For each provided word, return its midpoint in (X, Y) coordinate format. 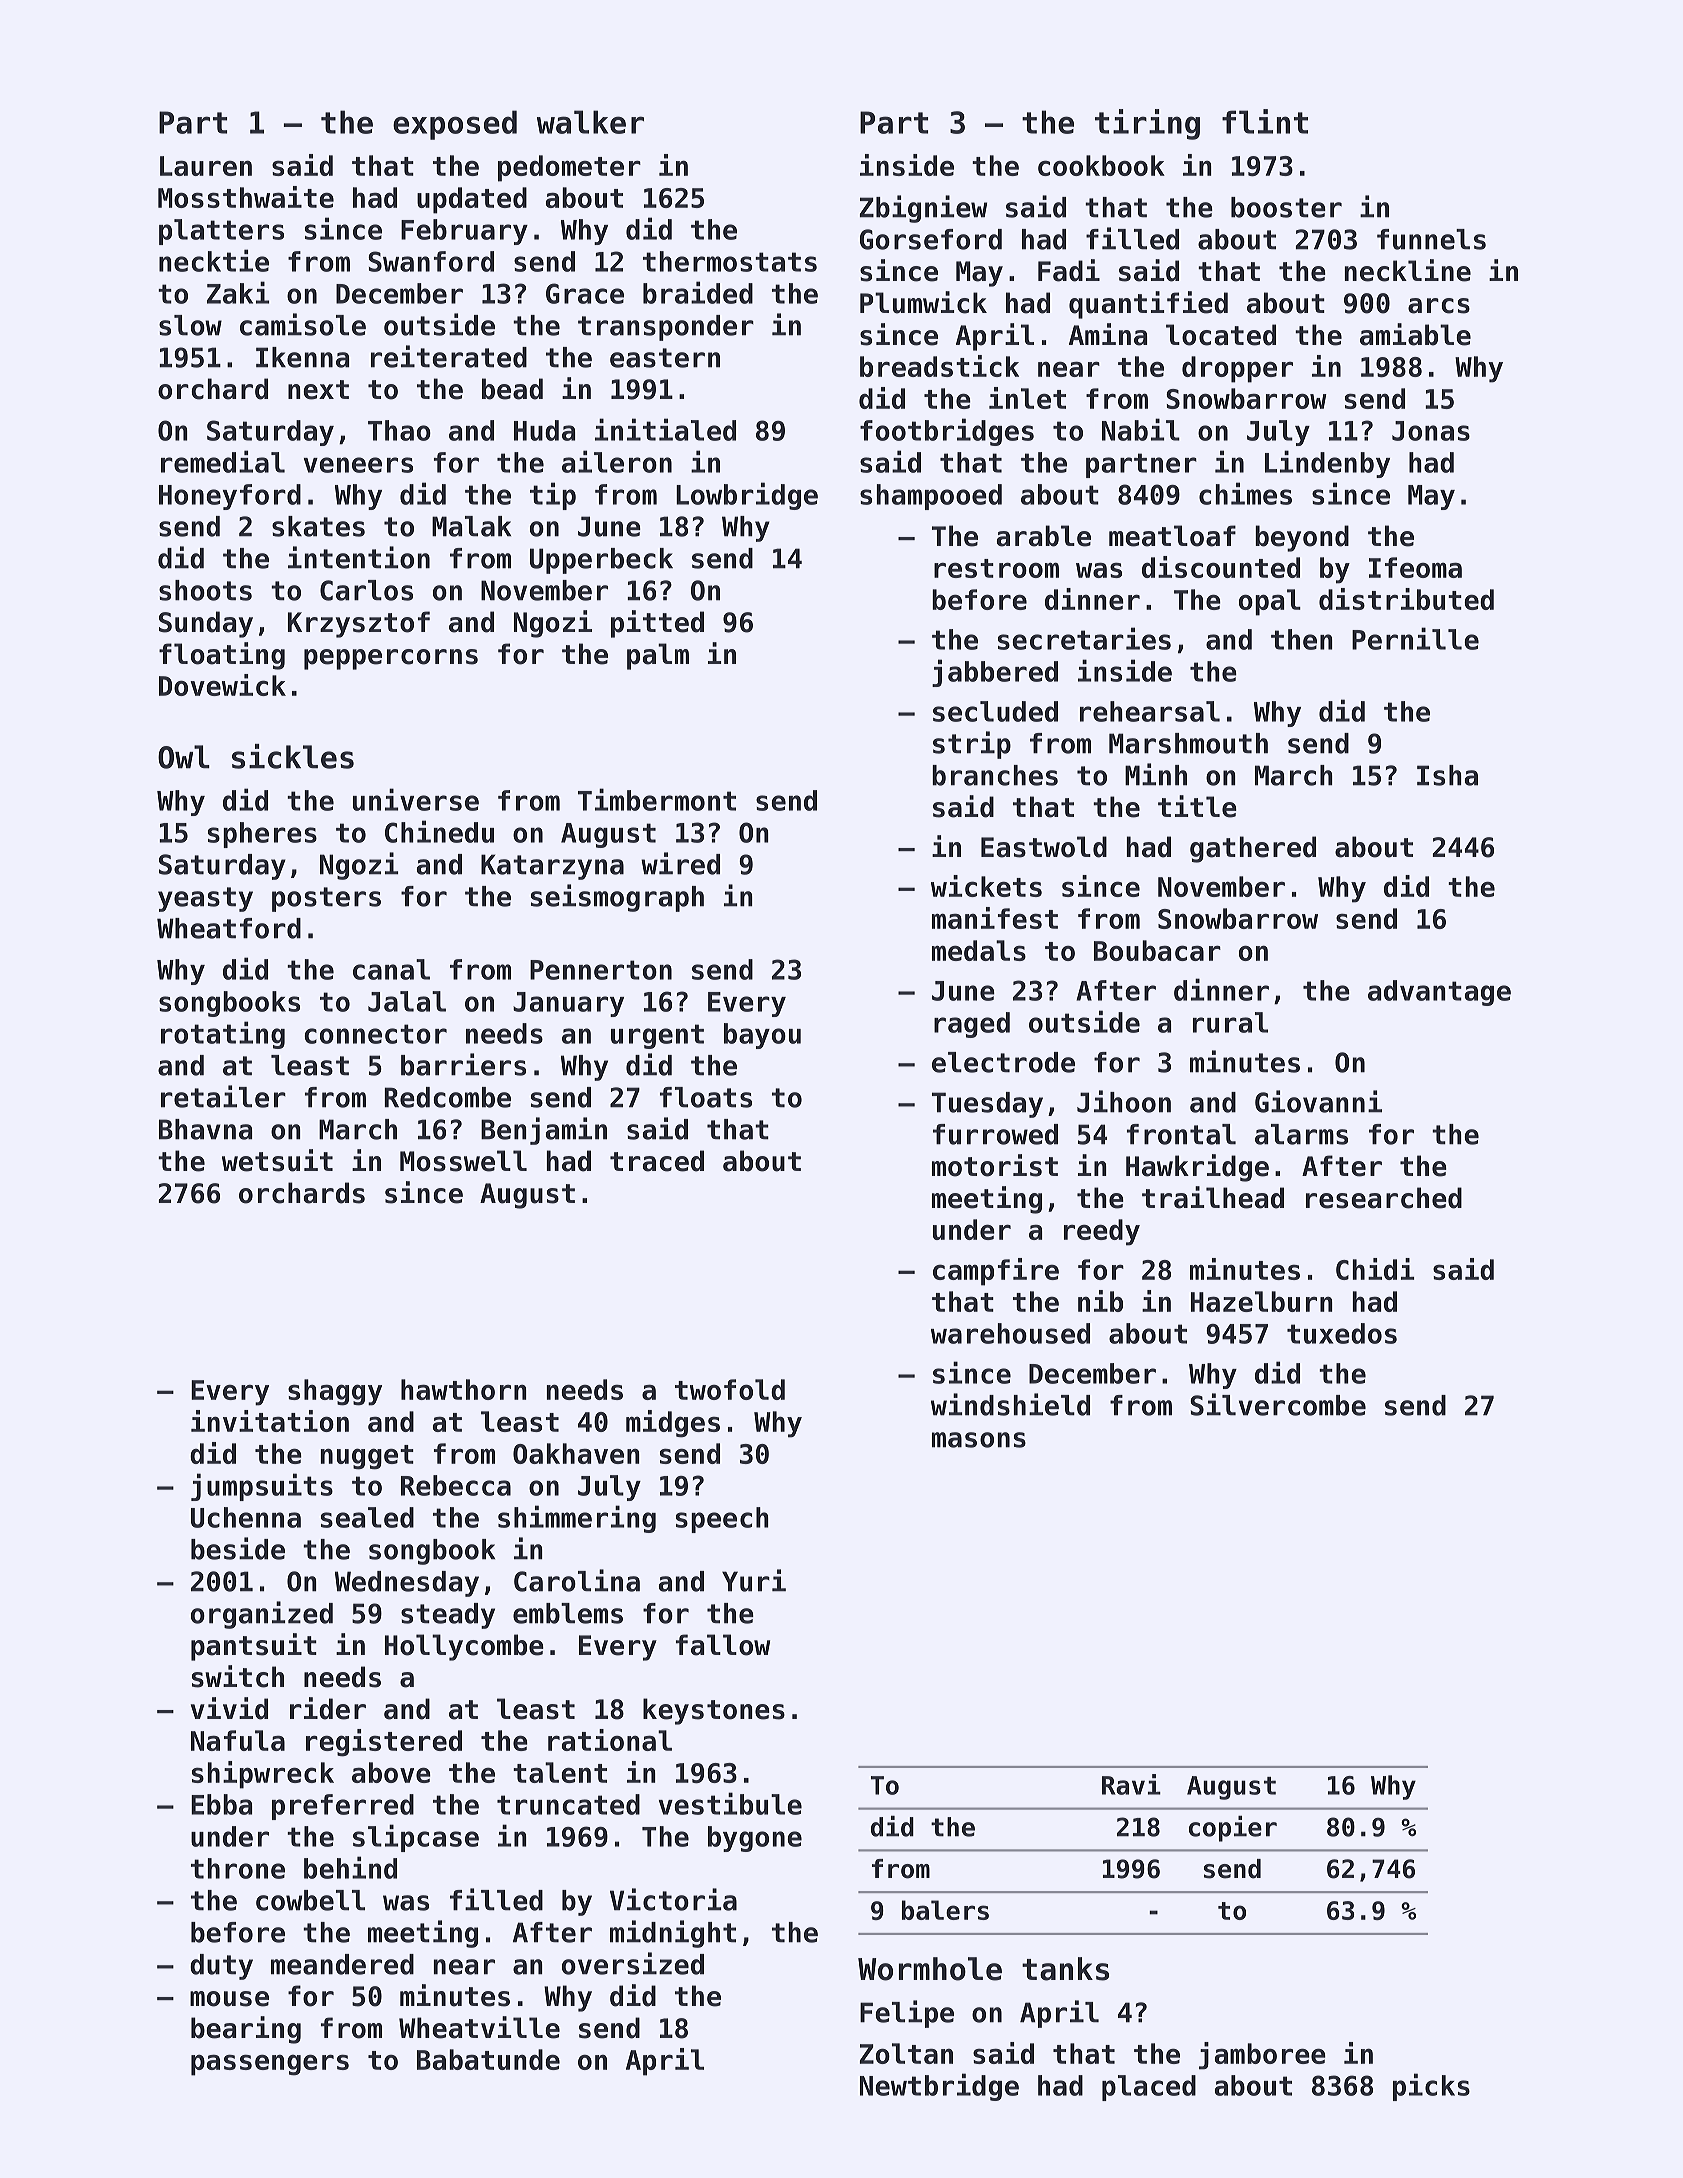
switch (238, 1676)
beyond (1302, 538)
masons (979, 1440)
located (1221, 335)
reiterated (449, 356)
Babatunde (488, 2059)
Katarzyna (552, 867)
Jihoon (1124, 1101)
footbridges (947, 432)
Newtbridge (939, 2087)
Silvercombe (1278, 1404)
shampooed (931, 497)
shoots (205, 590)
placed (1149, 2088)
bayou (762, 1036)
